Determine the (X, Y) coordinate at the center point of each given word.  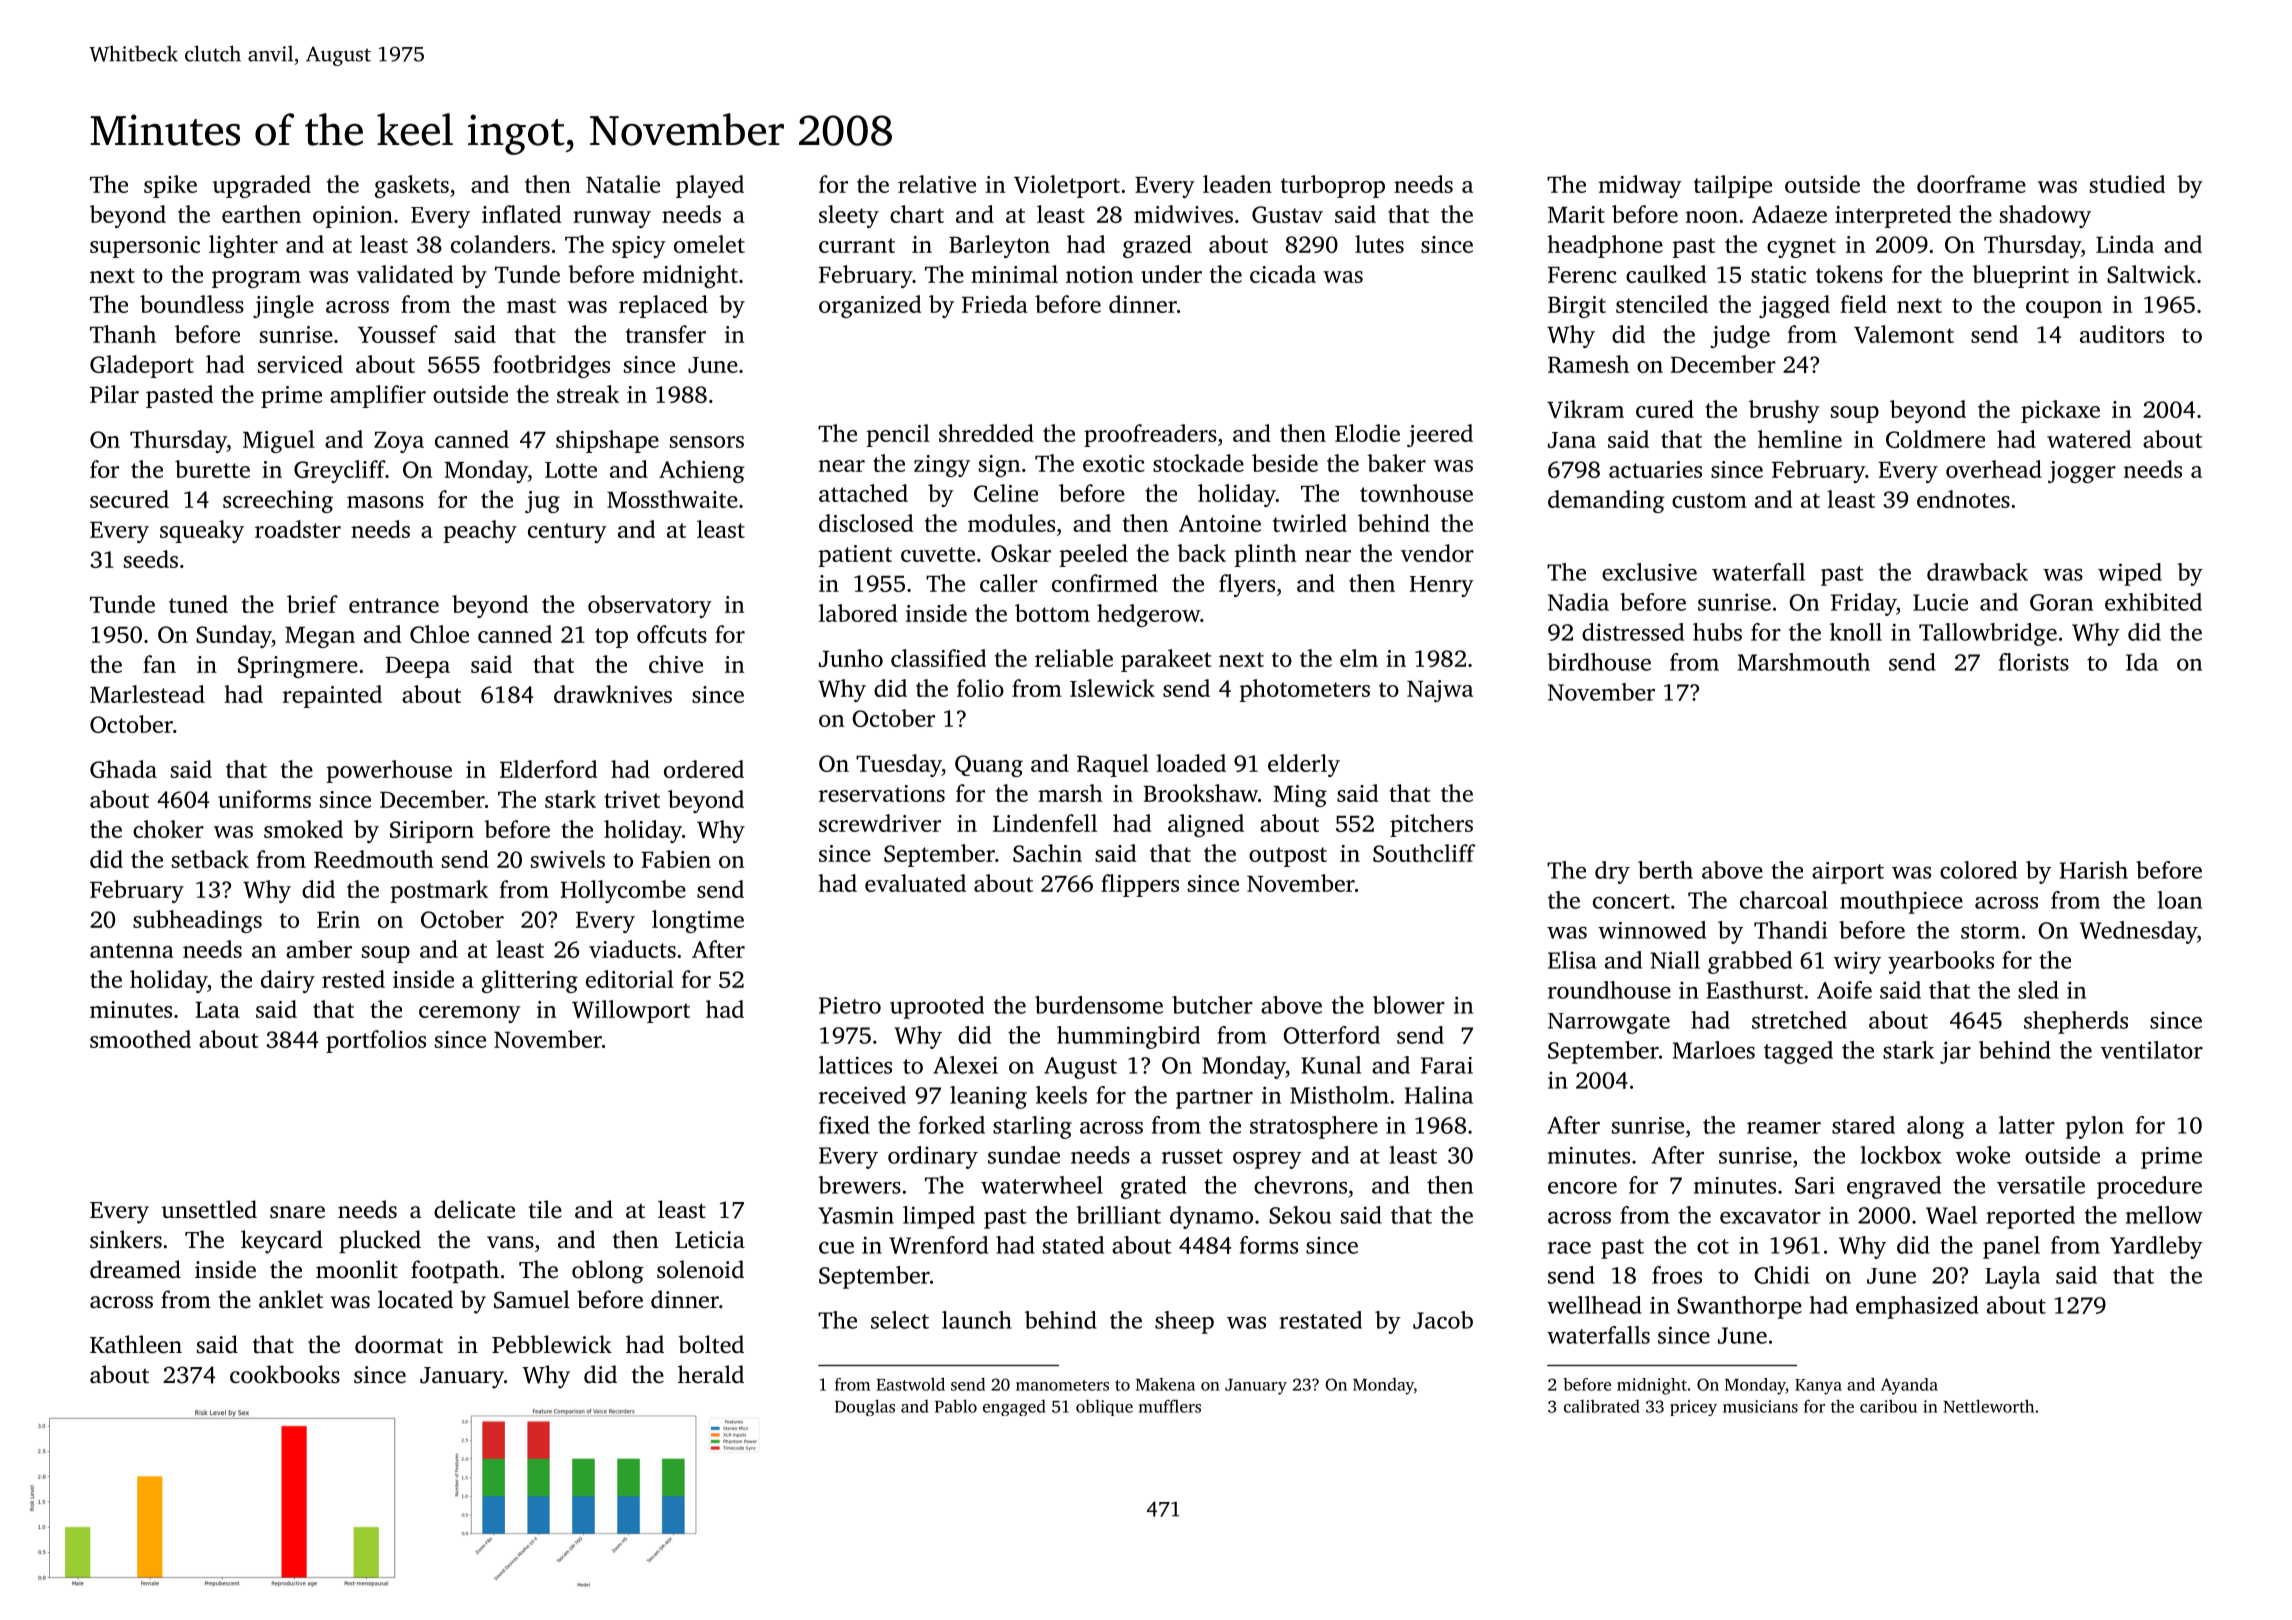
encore (1582, 1188)
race (1569, 1248)
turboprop (1333, 186)
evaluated (915, 883)
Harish (2094, 870)
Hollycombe (623, 891)
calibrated (1602, 1406)
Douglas (865, 1407)
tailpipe (1733, 186)
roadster (298, 529)
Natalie (623, 184)
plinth (1266, 555)
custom (1709, 500)
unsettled (209, 1209)
